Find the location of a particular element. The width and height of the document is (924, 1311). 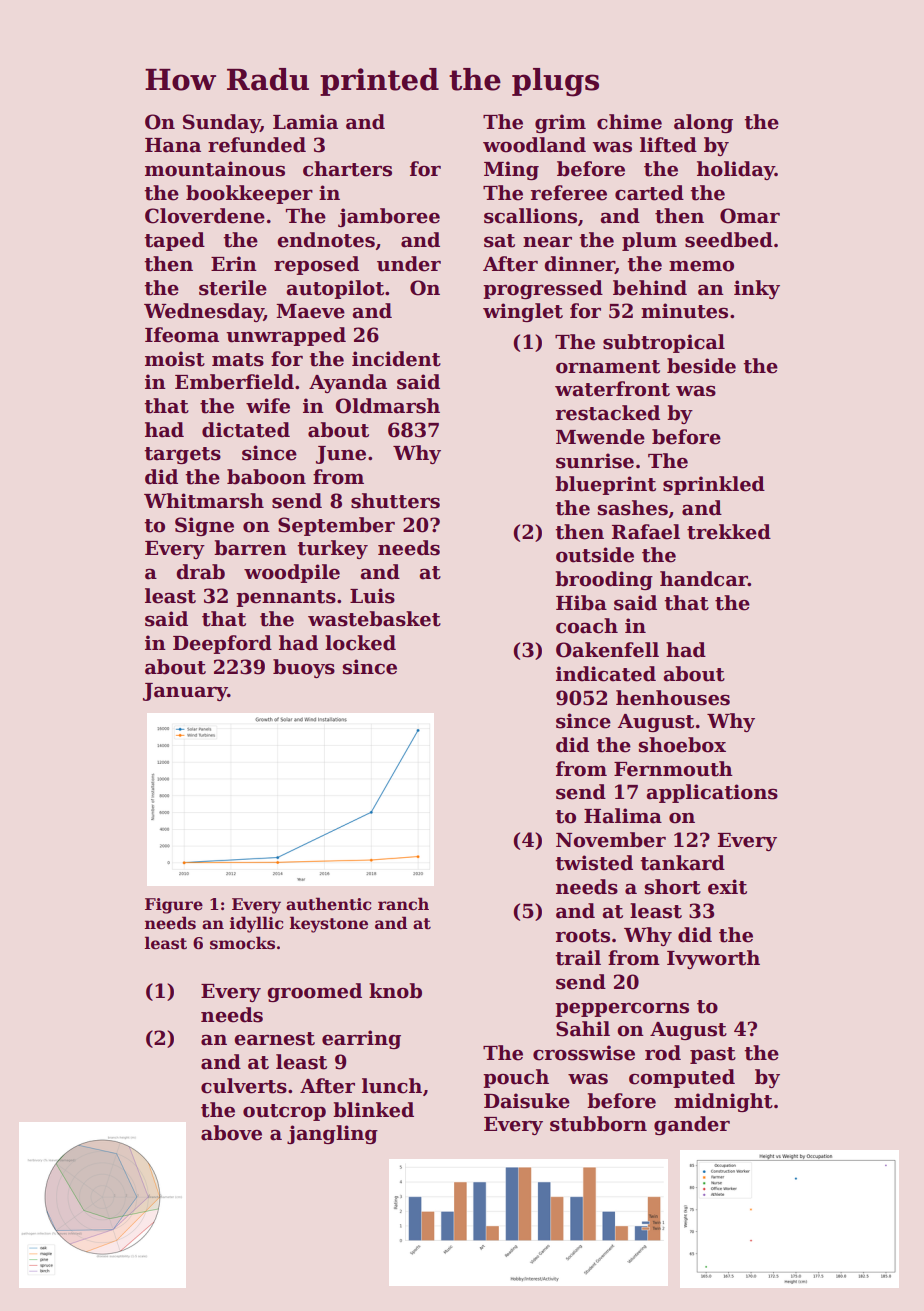

Deepford is located at coordinates (222, 644).
